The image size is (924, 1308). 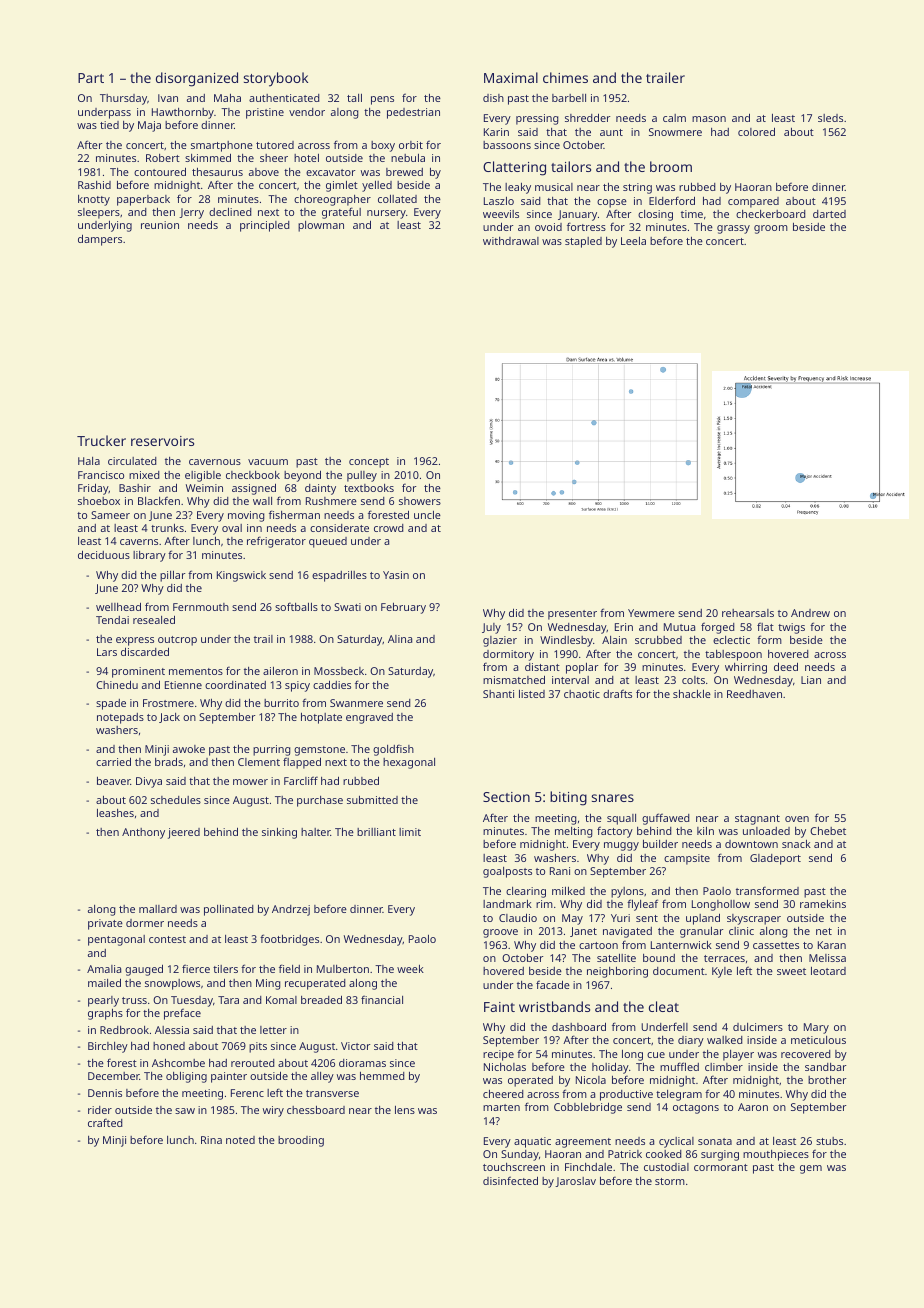 I want to click on ovoid, so click(x=548, y=227).
